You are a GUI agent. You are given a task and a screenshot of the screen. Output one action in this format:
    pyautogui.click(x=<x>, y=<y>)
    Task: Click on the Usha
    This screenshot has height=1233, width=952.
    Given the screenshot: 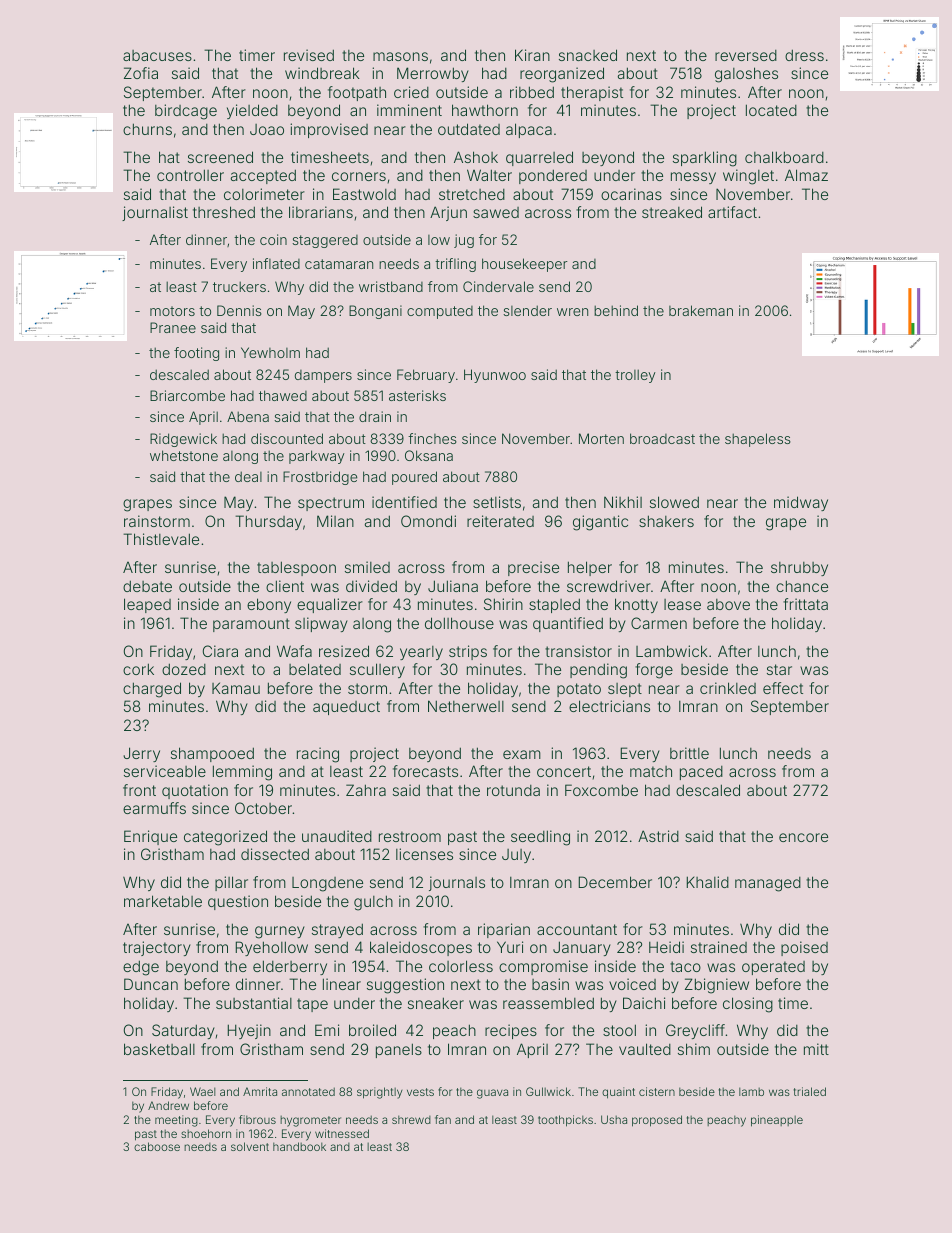 What is the action you would take?
    pyautogui.click(x=614, y=1119)
